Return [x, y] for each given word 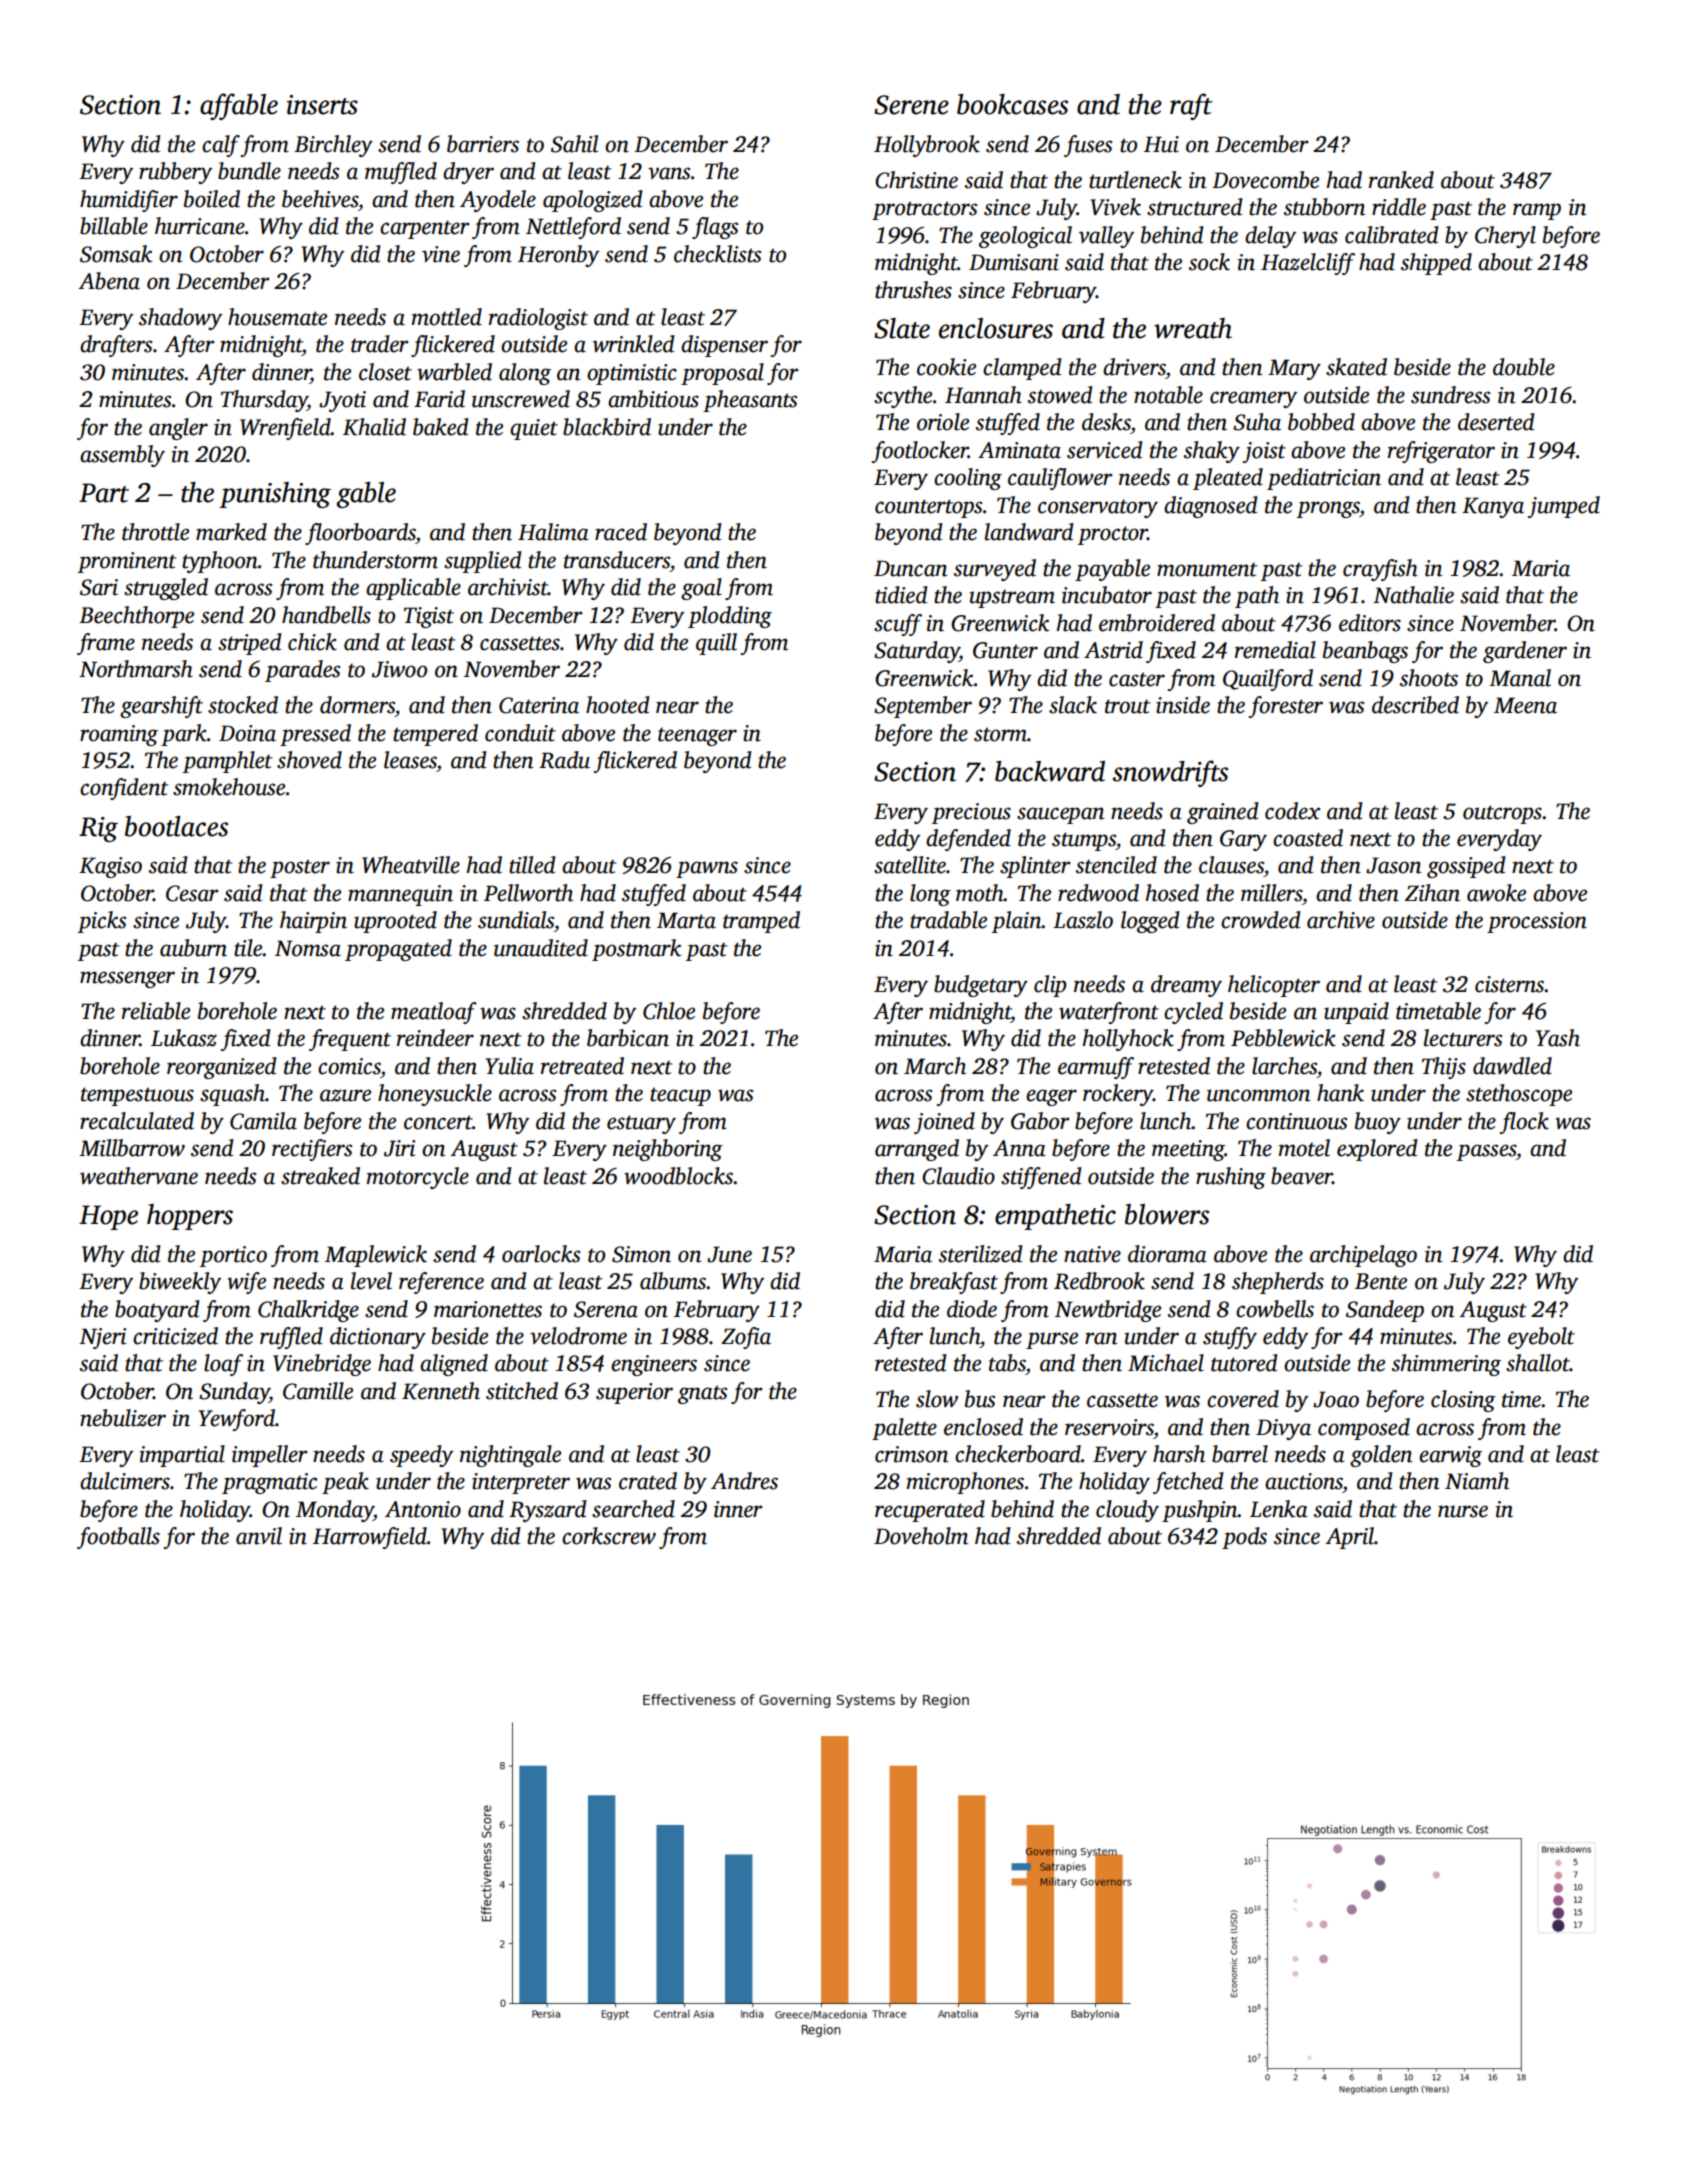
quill [716, 644]
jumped [1564, 507]
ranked [1401, 180]
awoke [1496, 893]
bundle [249, 171]
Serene [911, 105]
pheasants [750, 401]
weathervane [139, 1176]
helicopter [1274, 986]
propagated [398, 950]
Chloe [669, 1011]
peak [345, 1483]
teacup [680, 1096]
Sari [99, 587]
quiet [534, 429]
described [1415, 705]
